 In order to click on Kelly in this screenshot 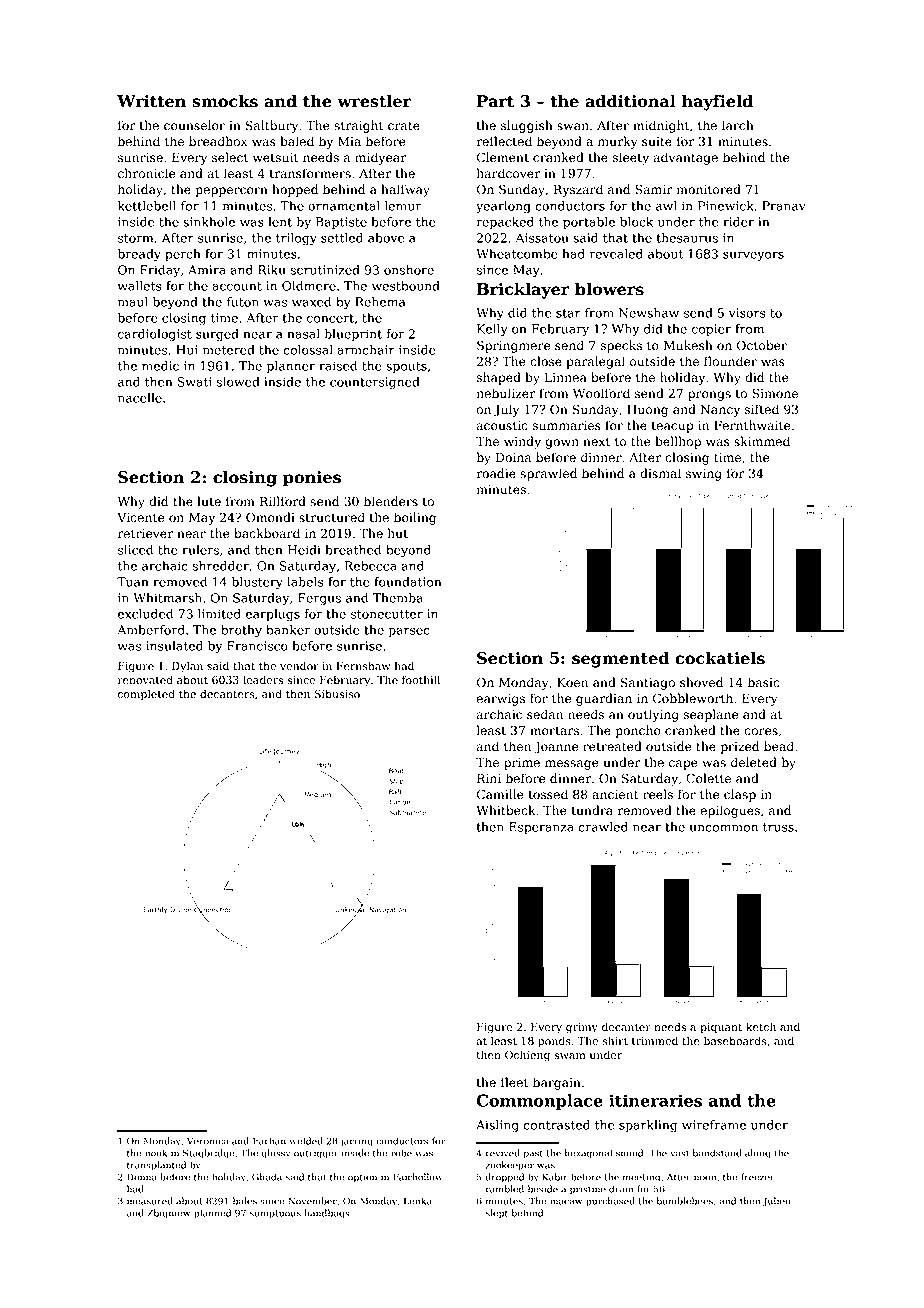, I will do `click(492, 330)`.
